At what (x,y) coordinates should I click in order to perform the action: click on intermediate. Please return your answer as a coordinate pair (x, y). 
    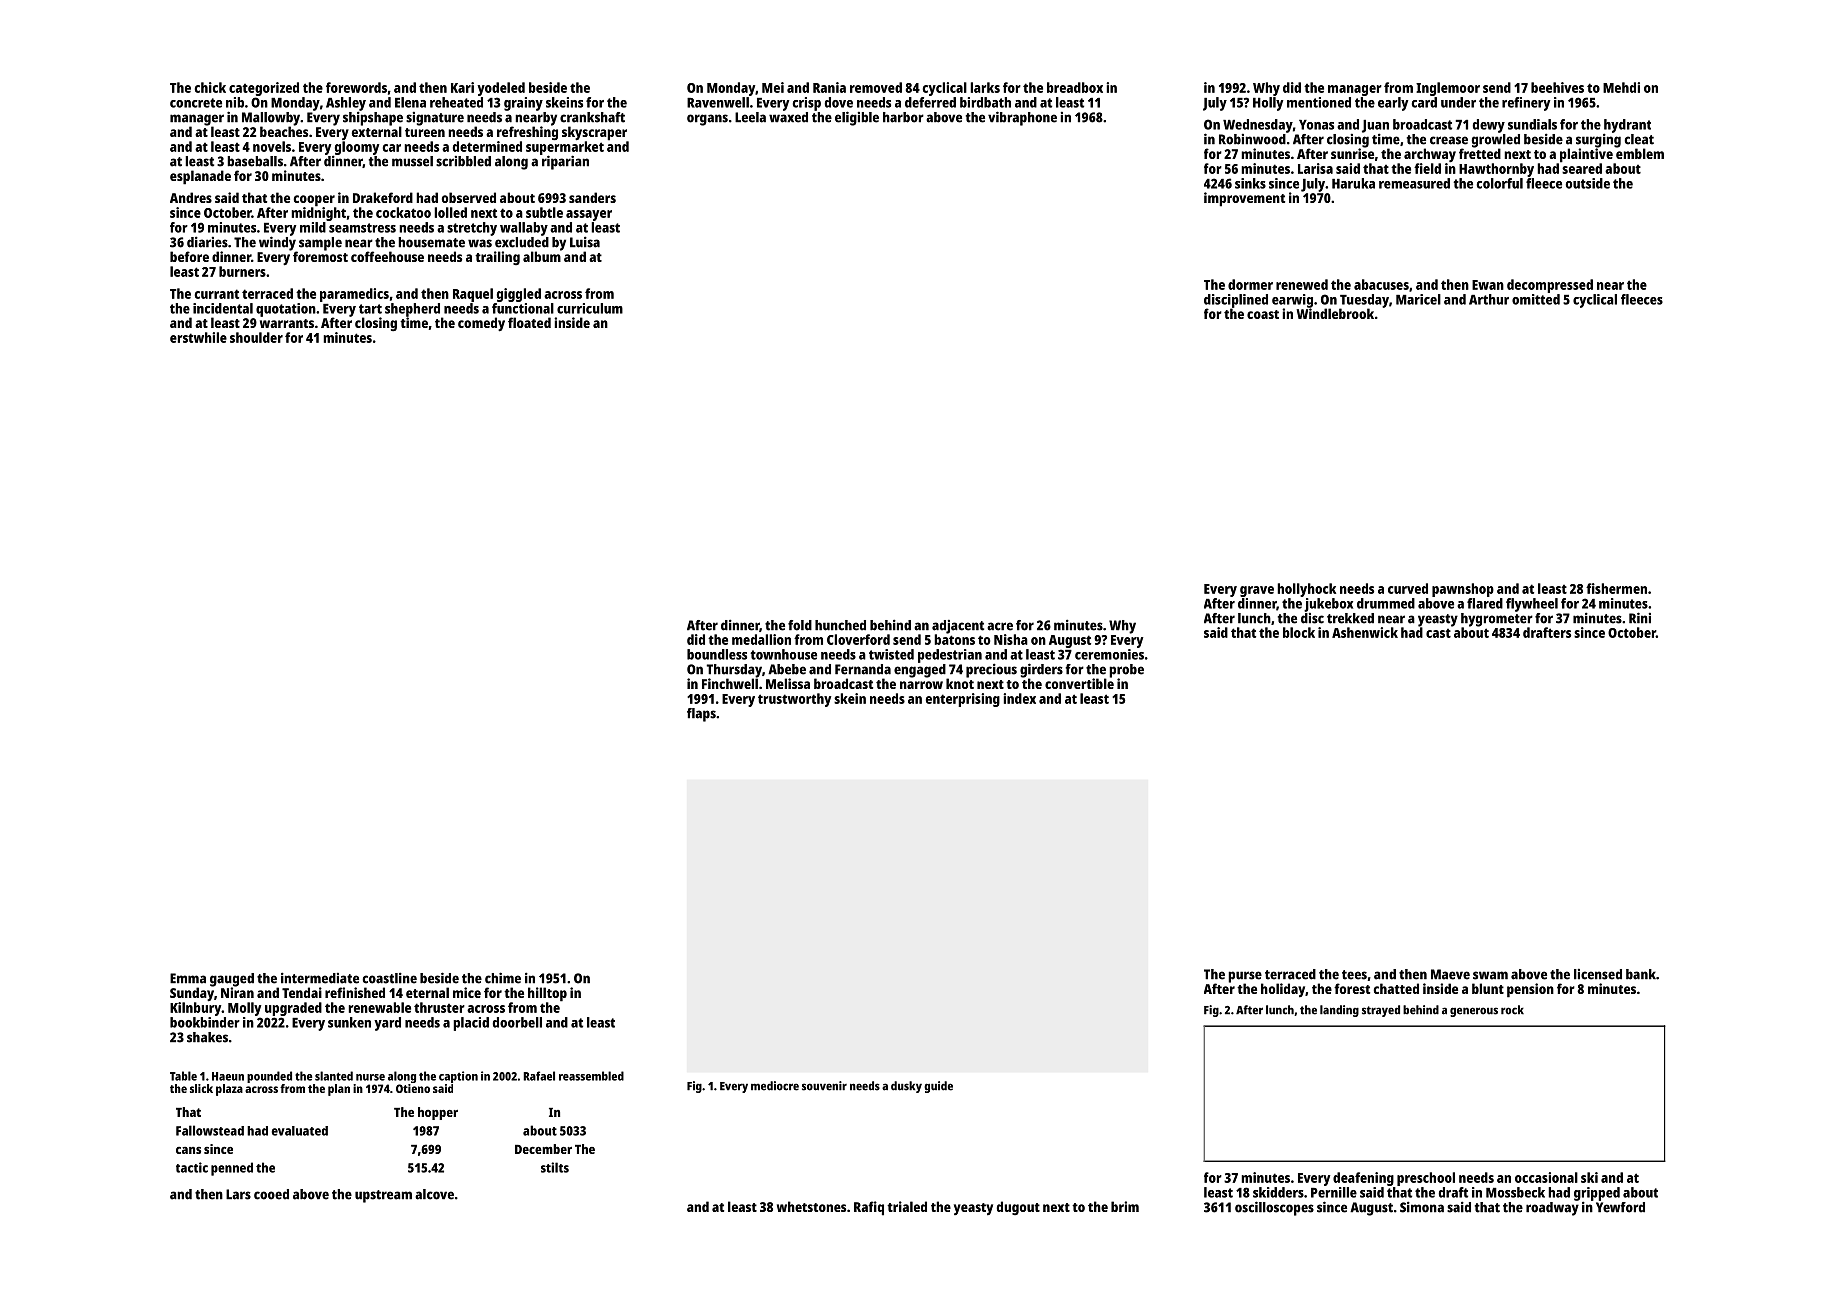
    Looking at the image, I should click on (320, 978).
